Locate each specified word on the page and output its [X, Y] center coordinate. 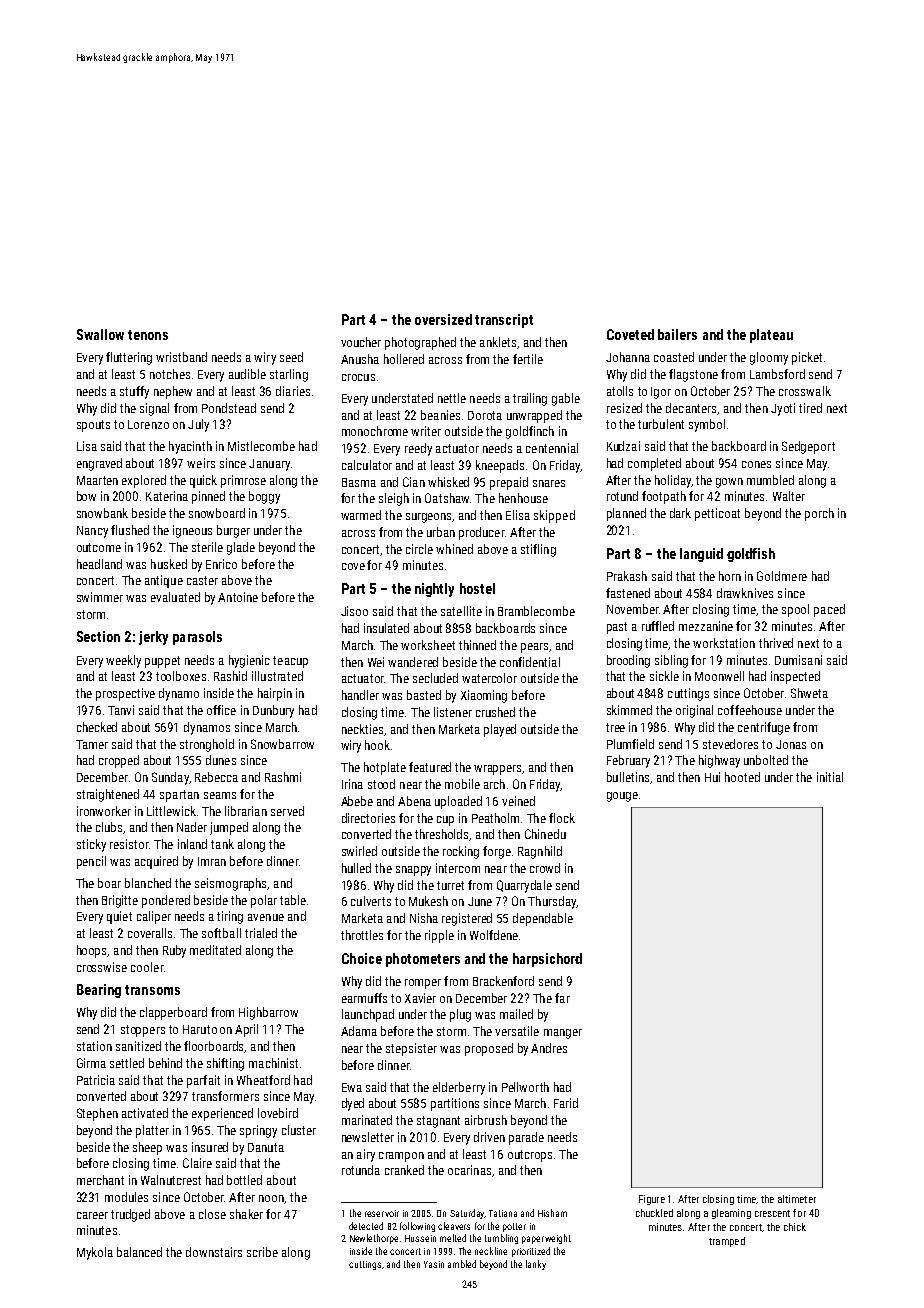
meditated [215, 950]
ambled [462, 1264]
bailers [677, 334]
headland [99, 564]
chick [795, 1227]
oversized [443, 319]
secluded [435, 678]
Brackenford [503, 981]
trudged [130, 1215]
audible [247, 374]
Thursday [552, 902]
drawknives [745, 593]
